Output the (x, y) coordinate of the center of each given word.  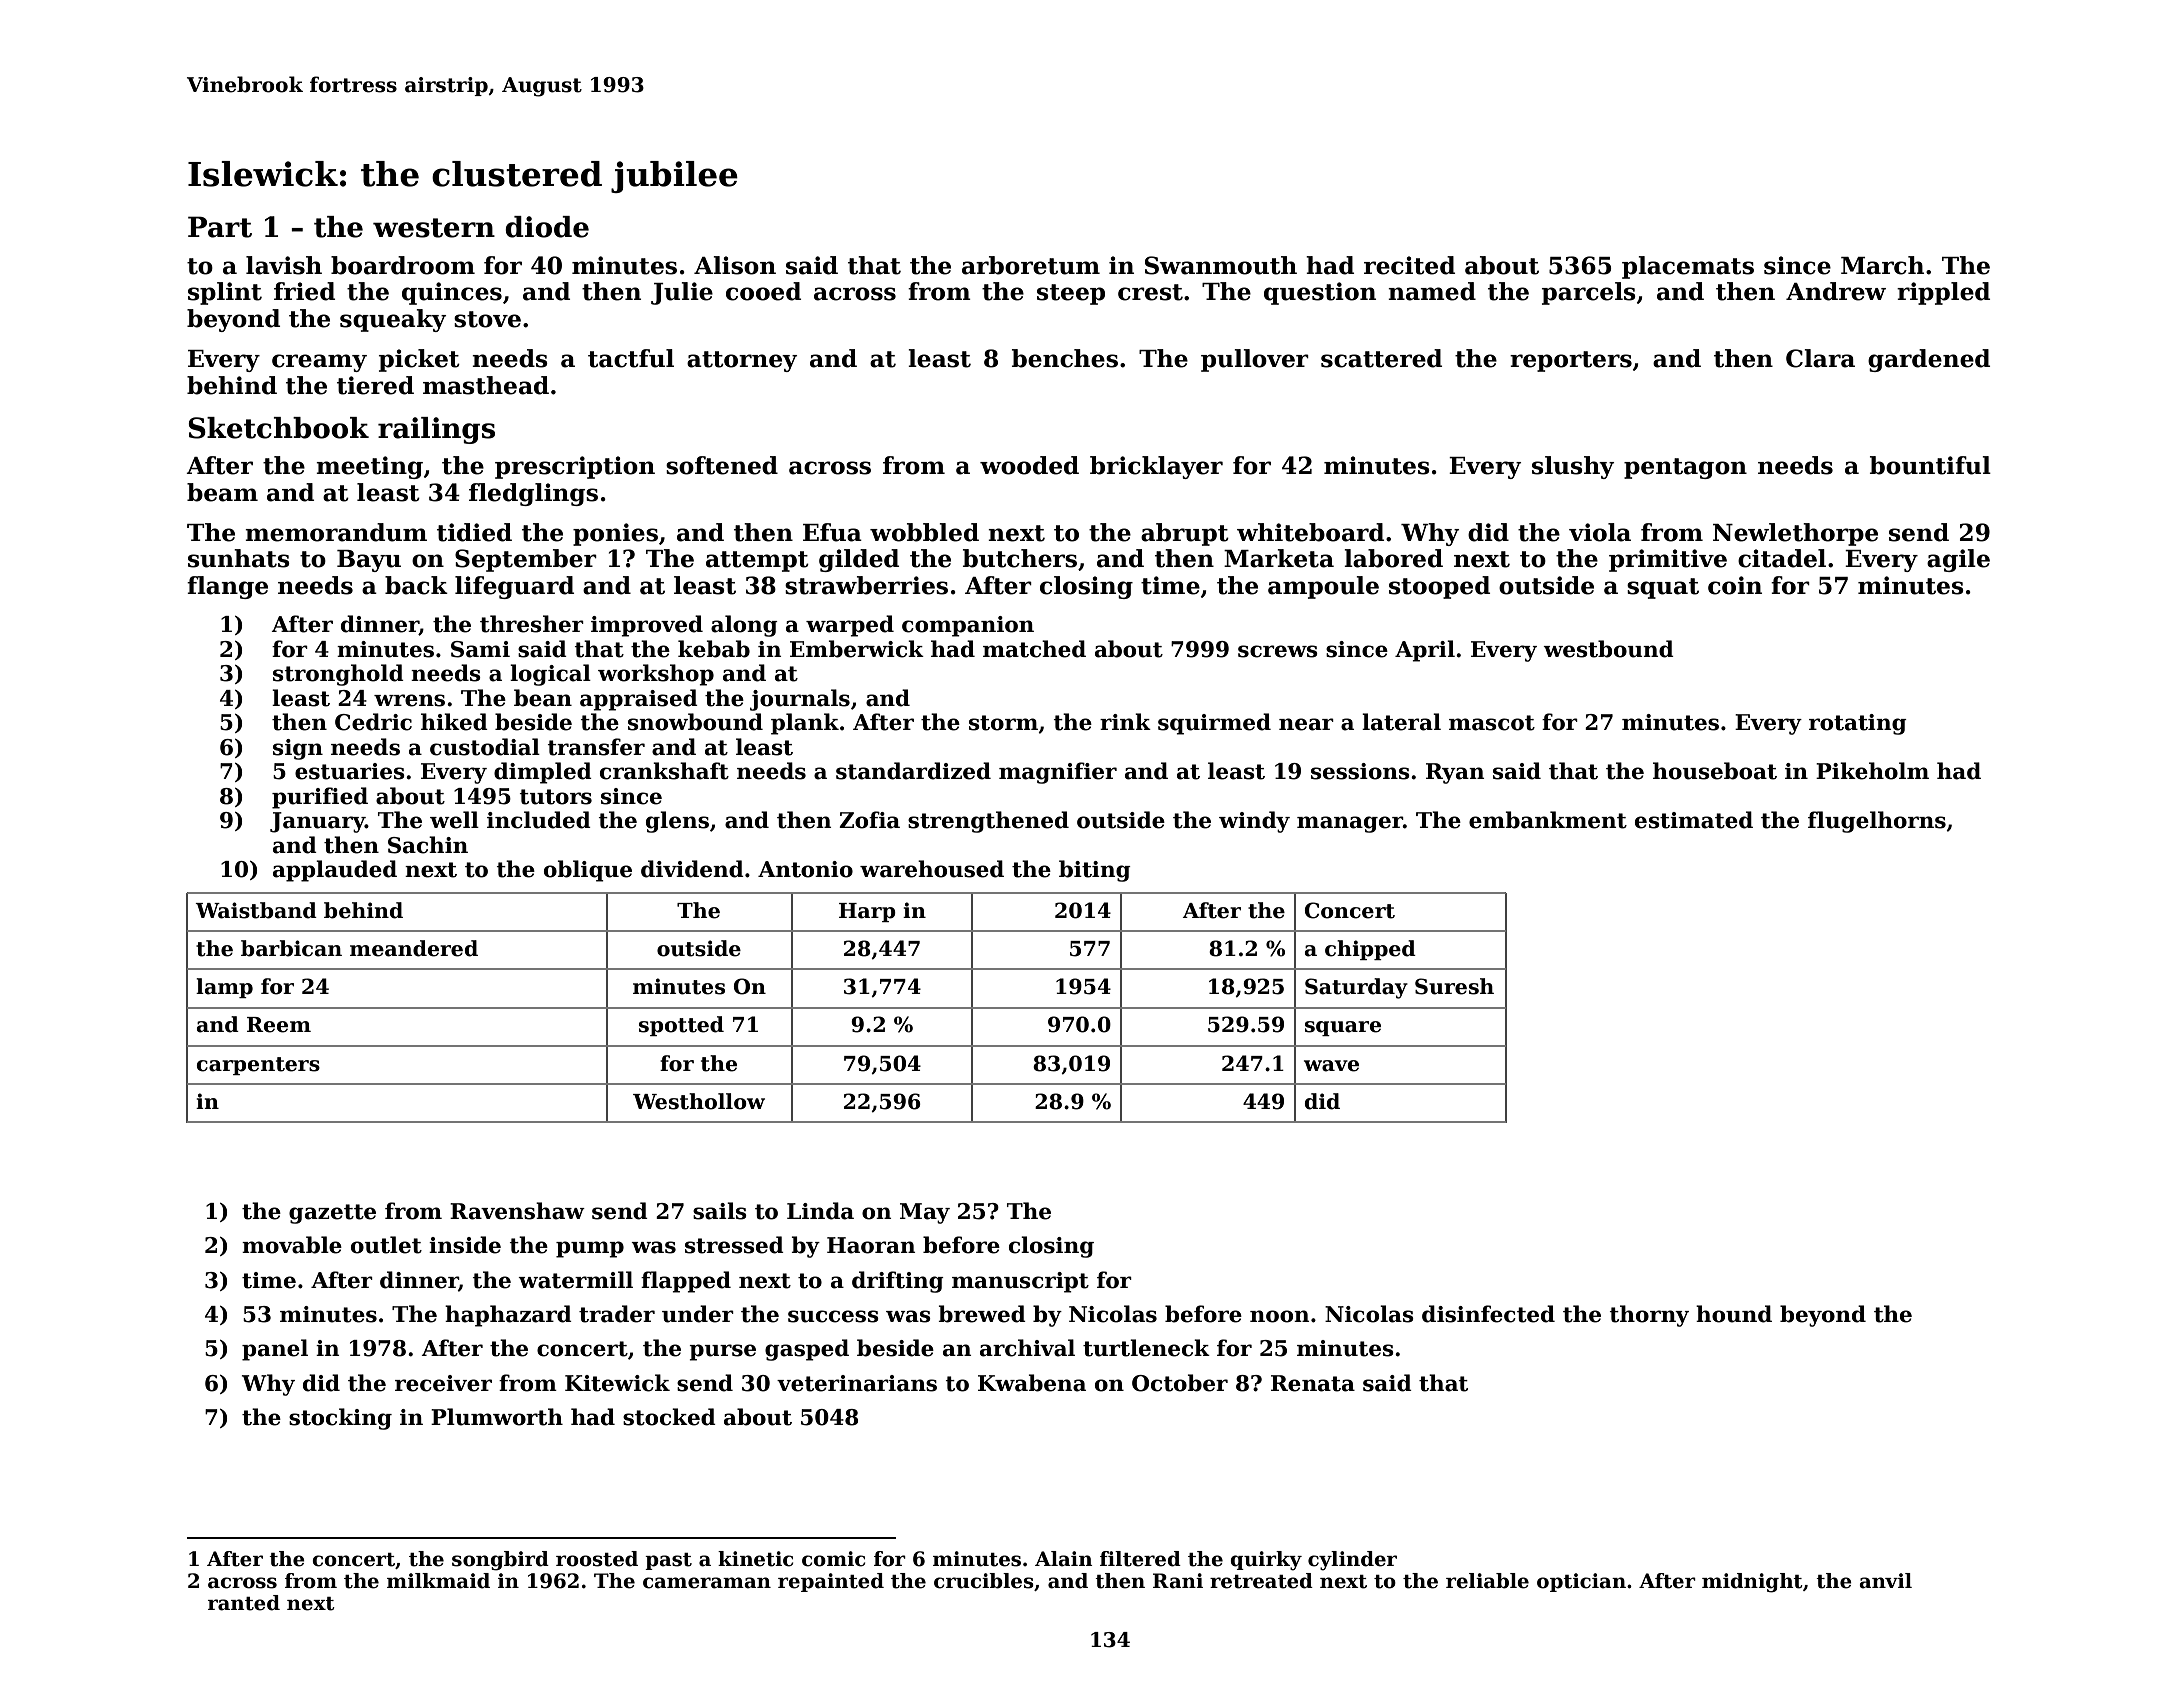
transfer (596, 747)
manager (1350, 824)
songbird (500, 1561)
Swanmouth (1221, 265)
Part (220, 227)
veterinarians (857, 1383)
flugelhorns (1877, 822)
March (1882, 265)
